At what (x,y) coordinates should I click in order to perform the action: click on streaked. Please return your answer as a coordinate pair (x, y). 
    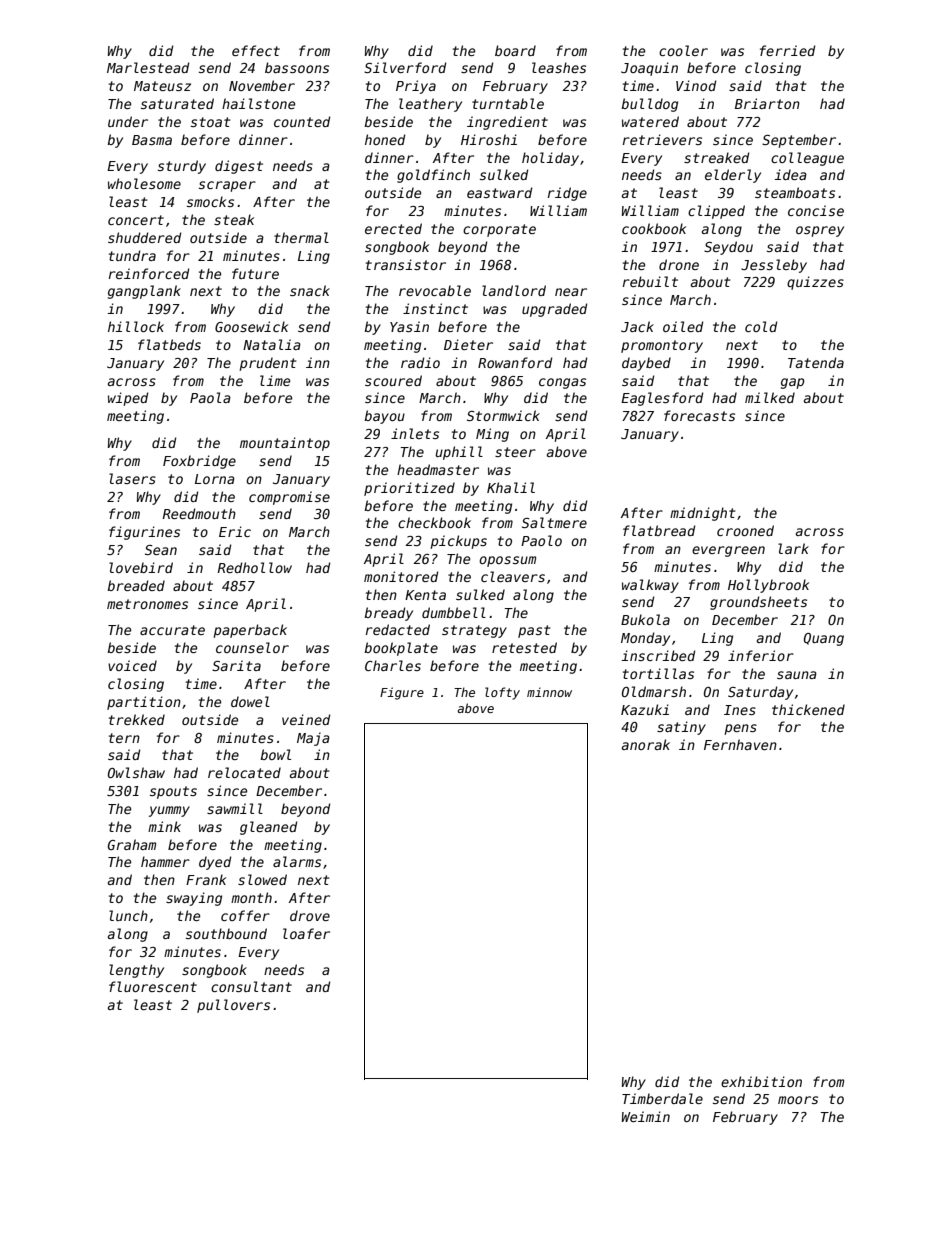
    Looking at the image, I should click on (716, 157).
